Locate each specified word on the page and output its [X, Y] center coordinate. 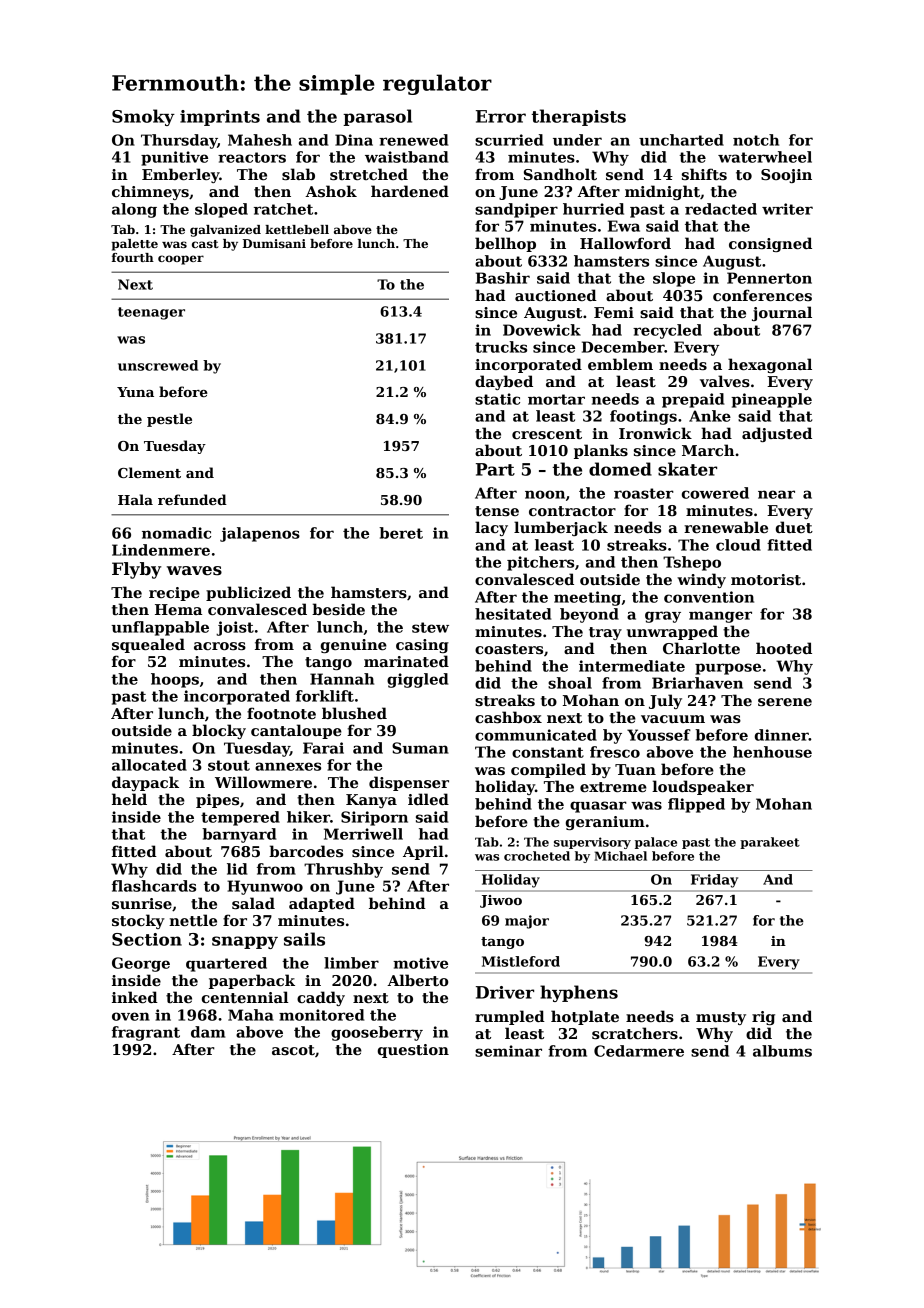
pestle [169, 420]
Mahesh [260, 140]
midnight [662, 192]
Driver [505, 992]
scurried [509, 140]
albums [782, 1051]
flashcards [154, 886]
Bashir [503, 278]
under [577, 140]
